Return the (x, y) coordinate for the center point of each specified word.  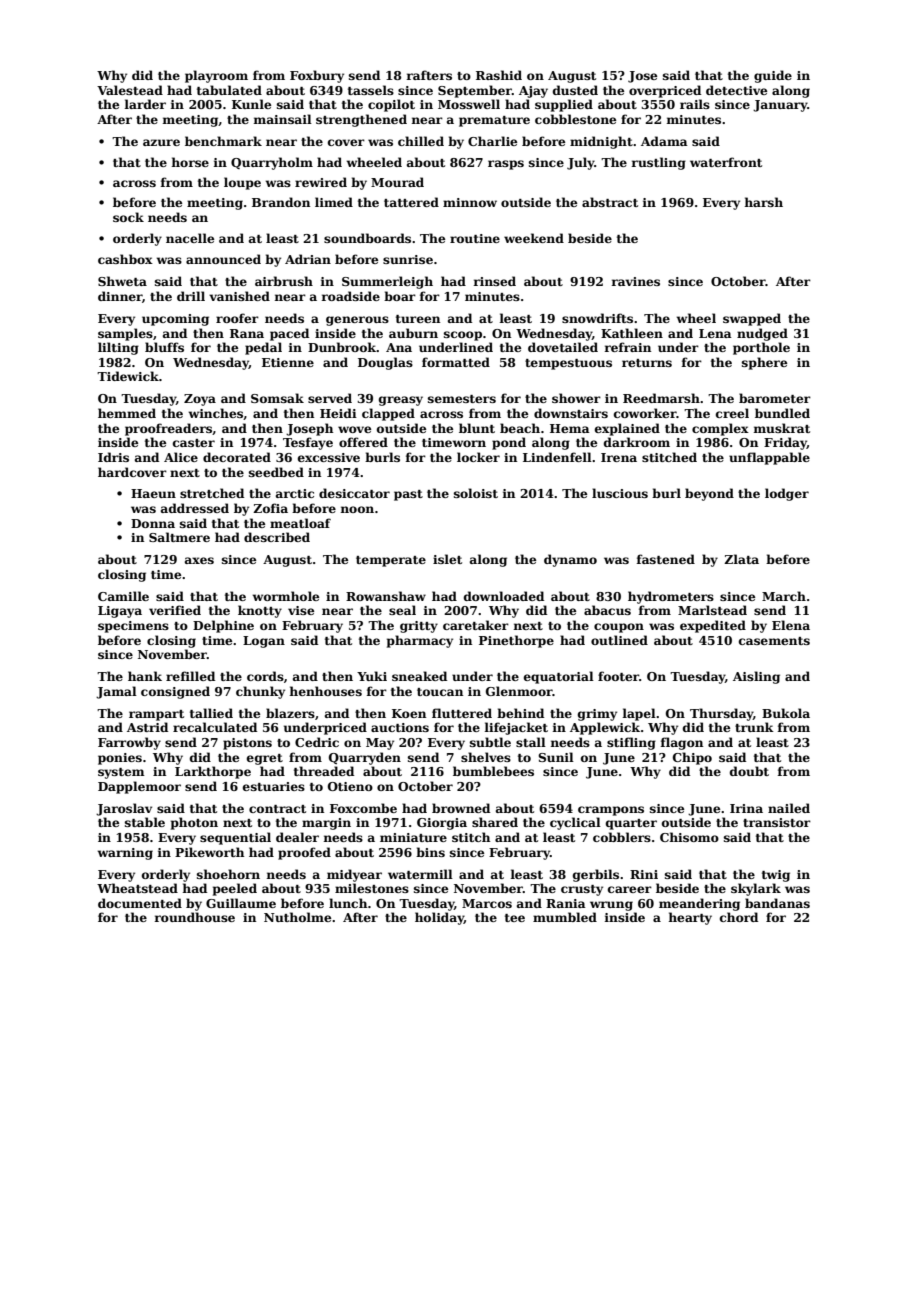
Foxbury (317, 76)
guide (773, 76)
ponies (120, 759)
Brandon (281, 202)
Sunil (556, 757)
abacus (607, 610)
